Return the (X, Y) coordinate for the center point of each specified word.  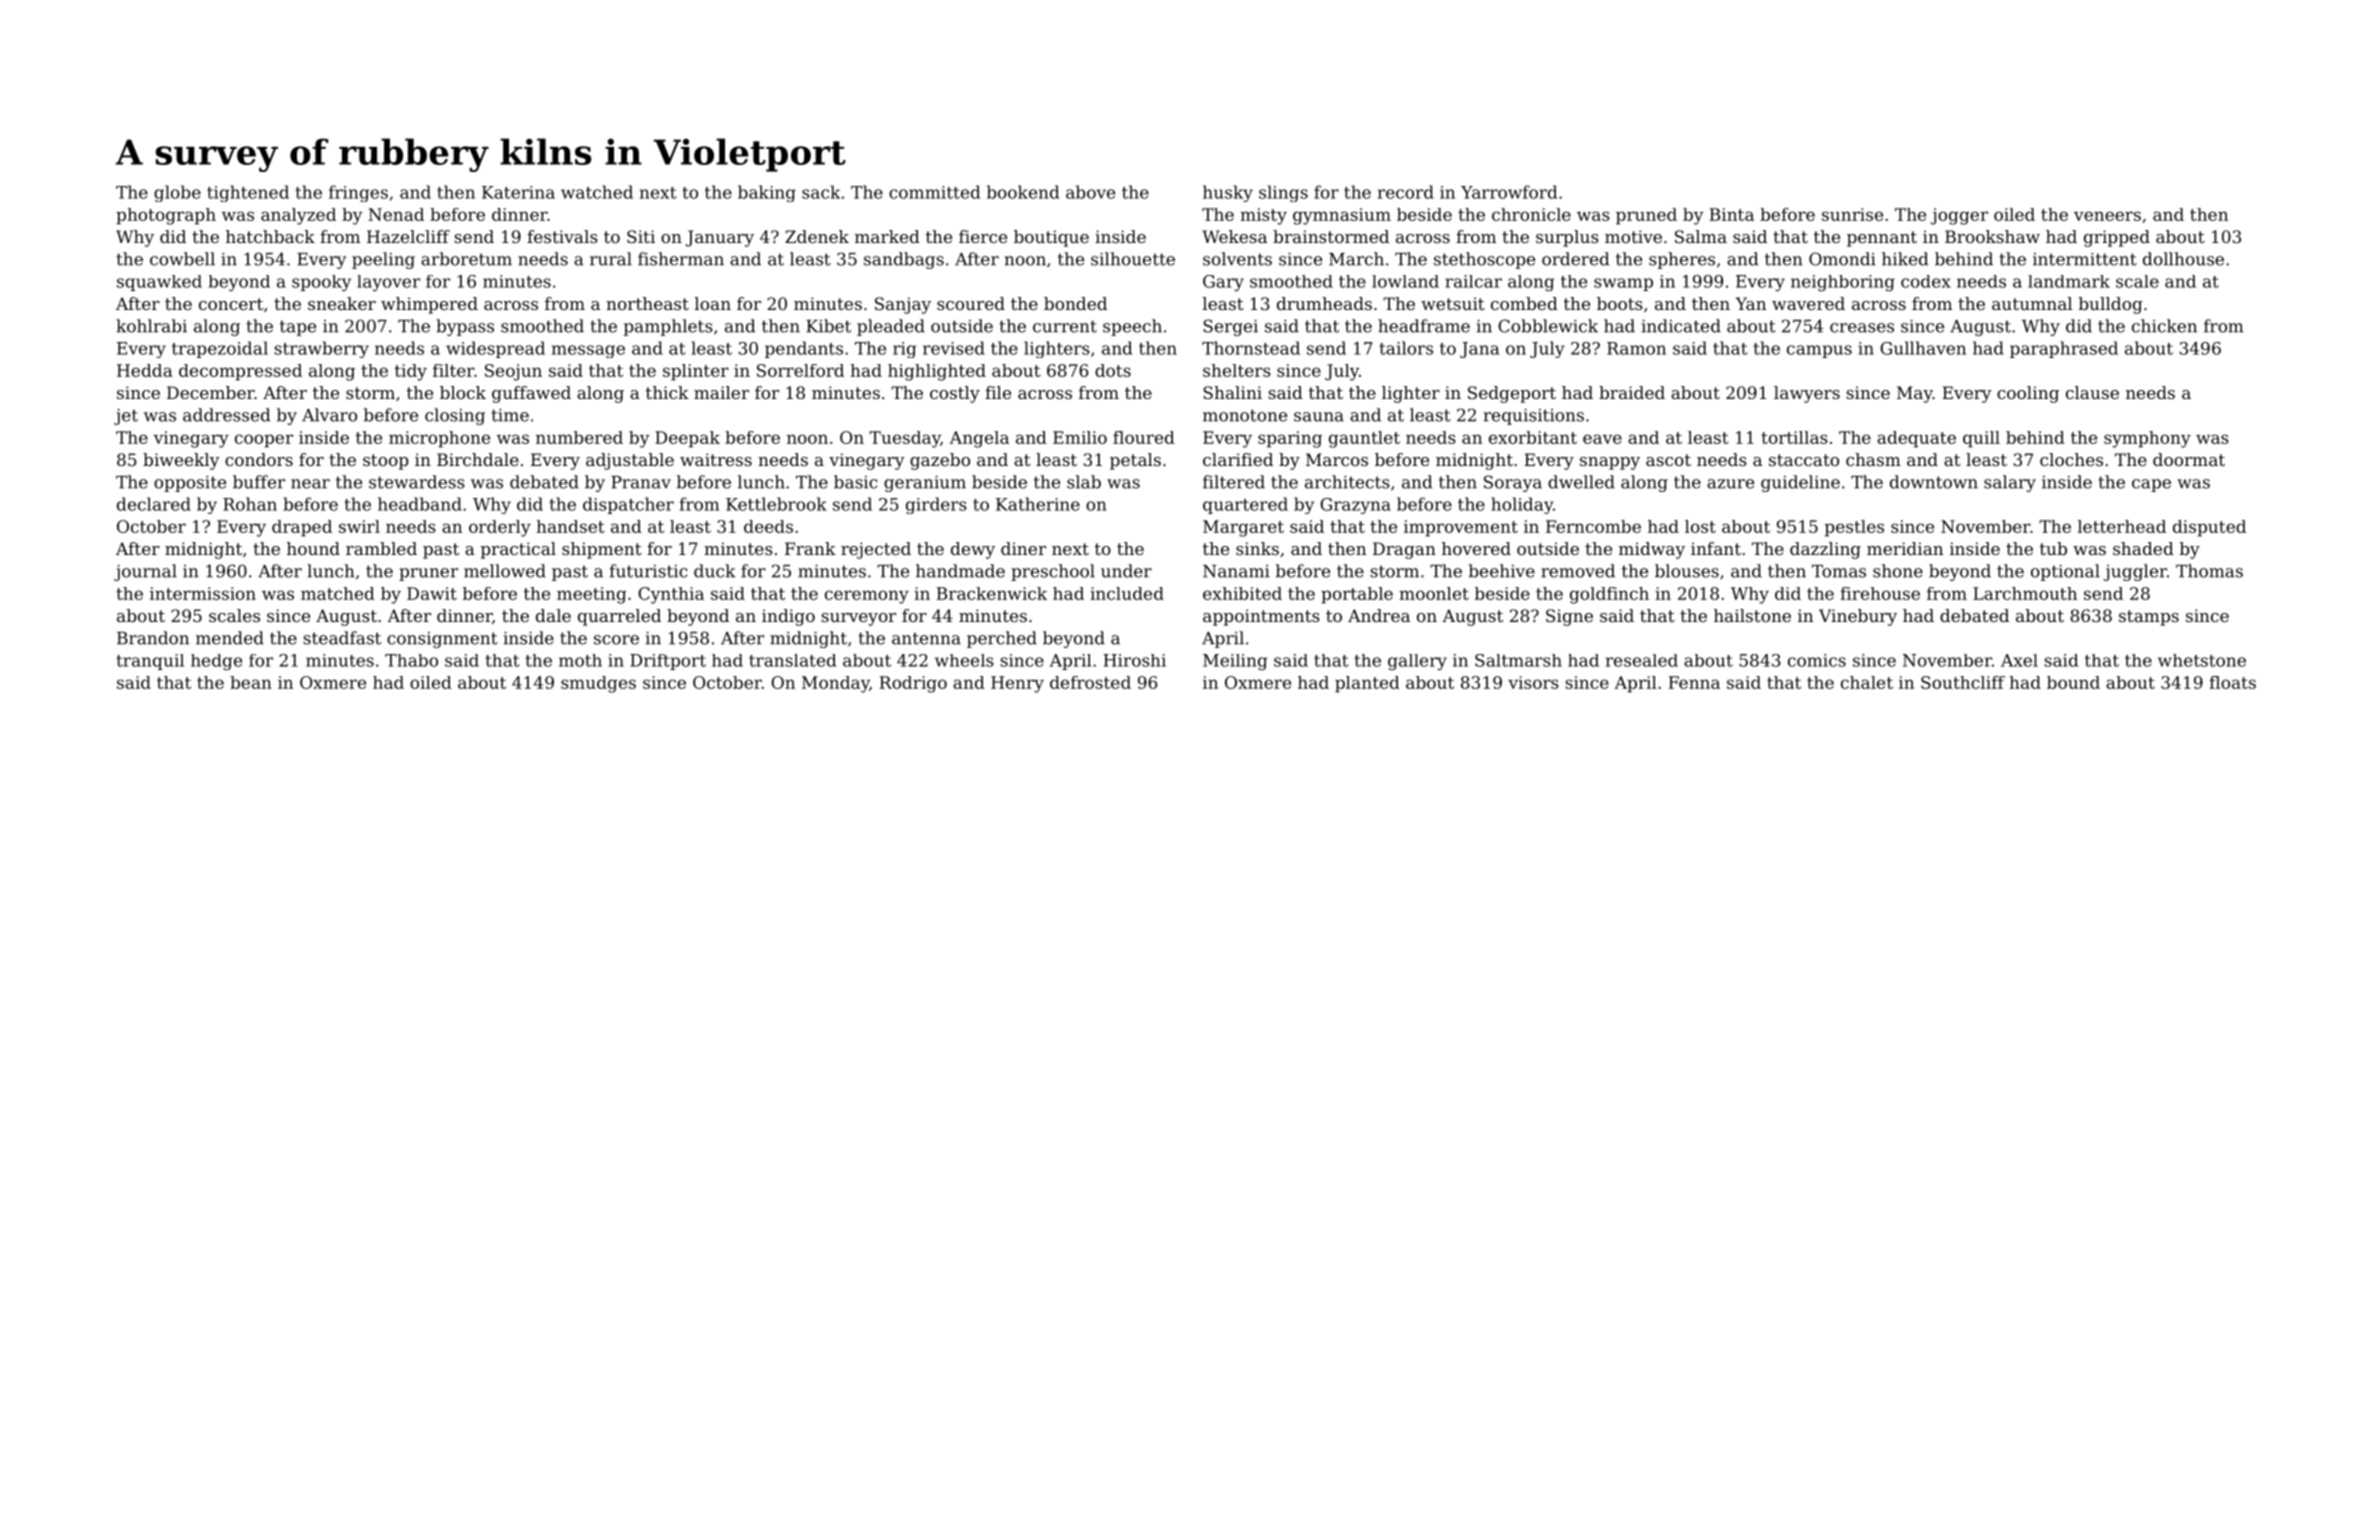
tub (2053, 548)
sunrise (1852, 214)
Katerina (518, 192)
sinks (1257, 548)
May (1915, 394)
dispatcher (628, 505)
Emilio (1080, 437)
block (463, 392)
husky (1228, 193)
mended (230, 638)
